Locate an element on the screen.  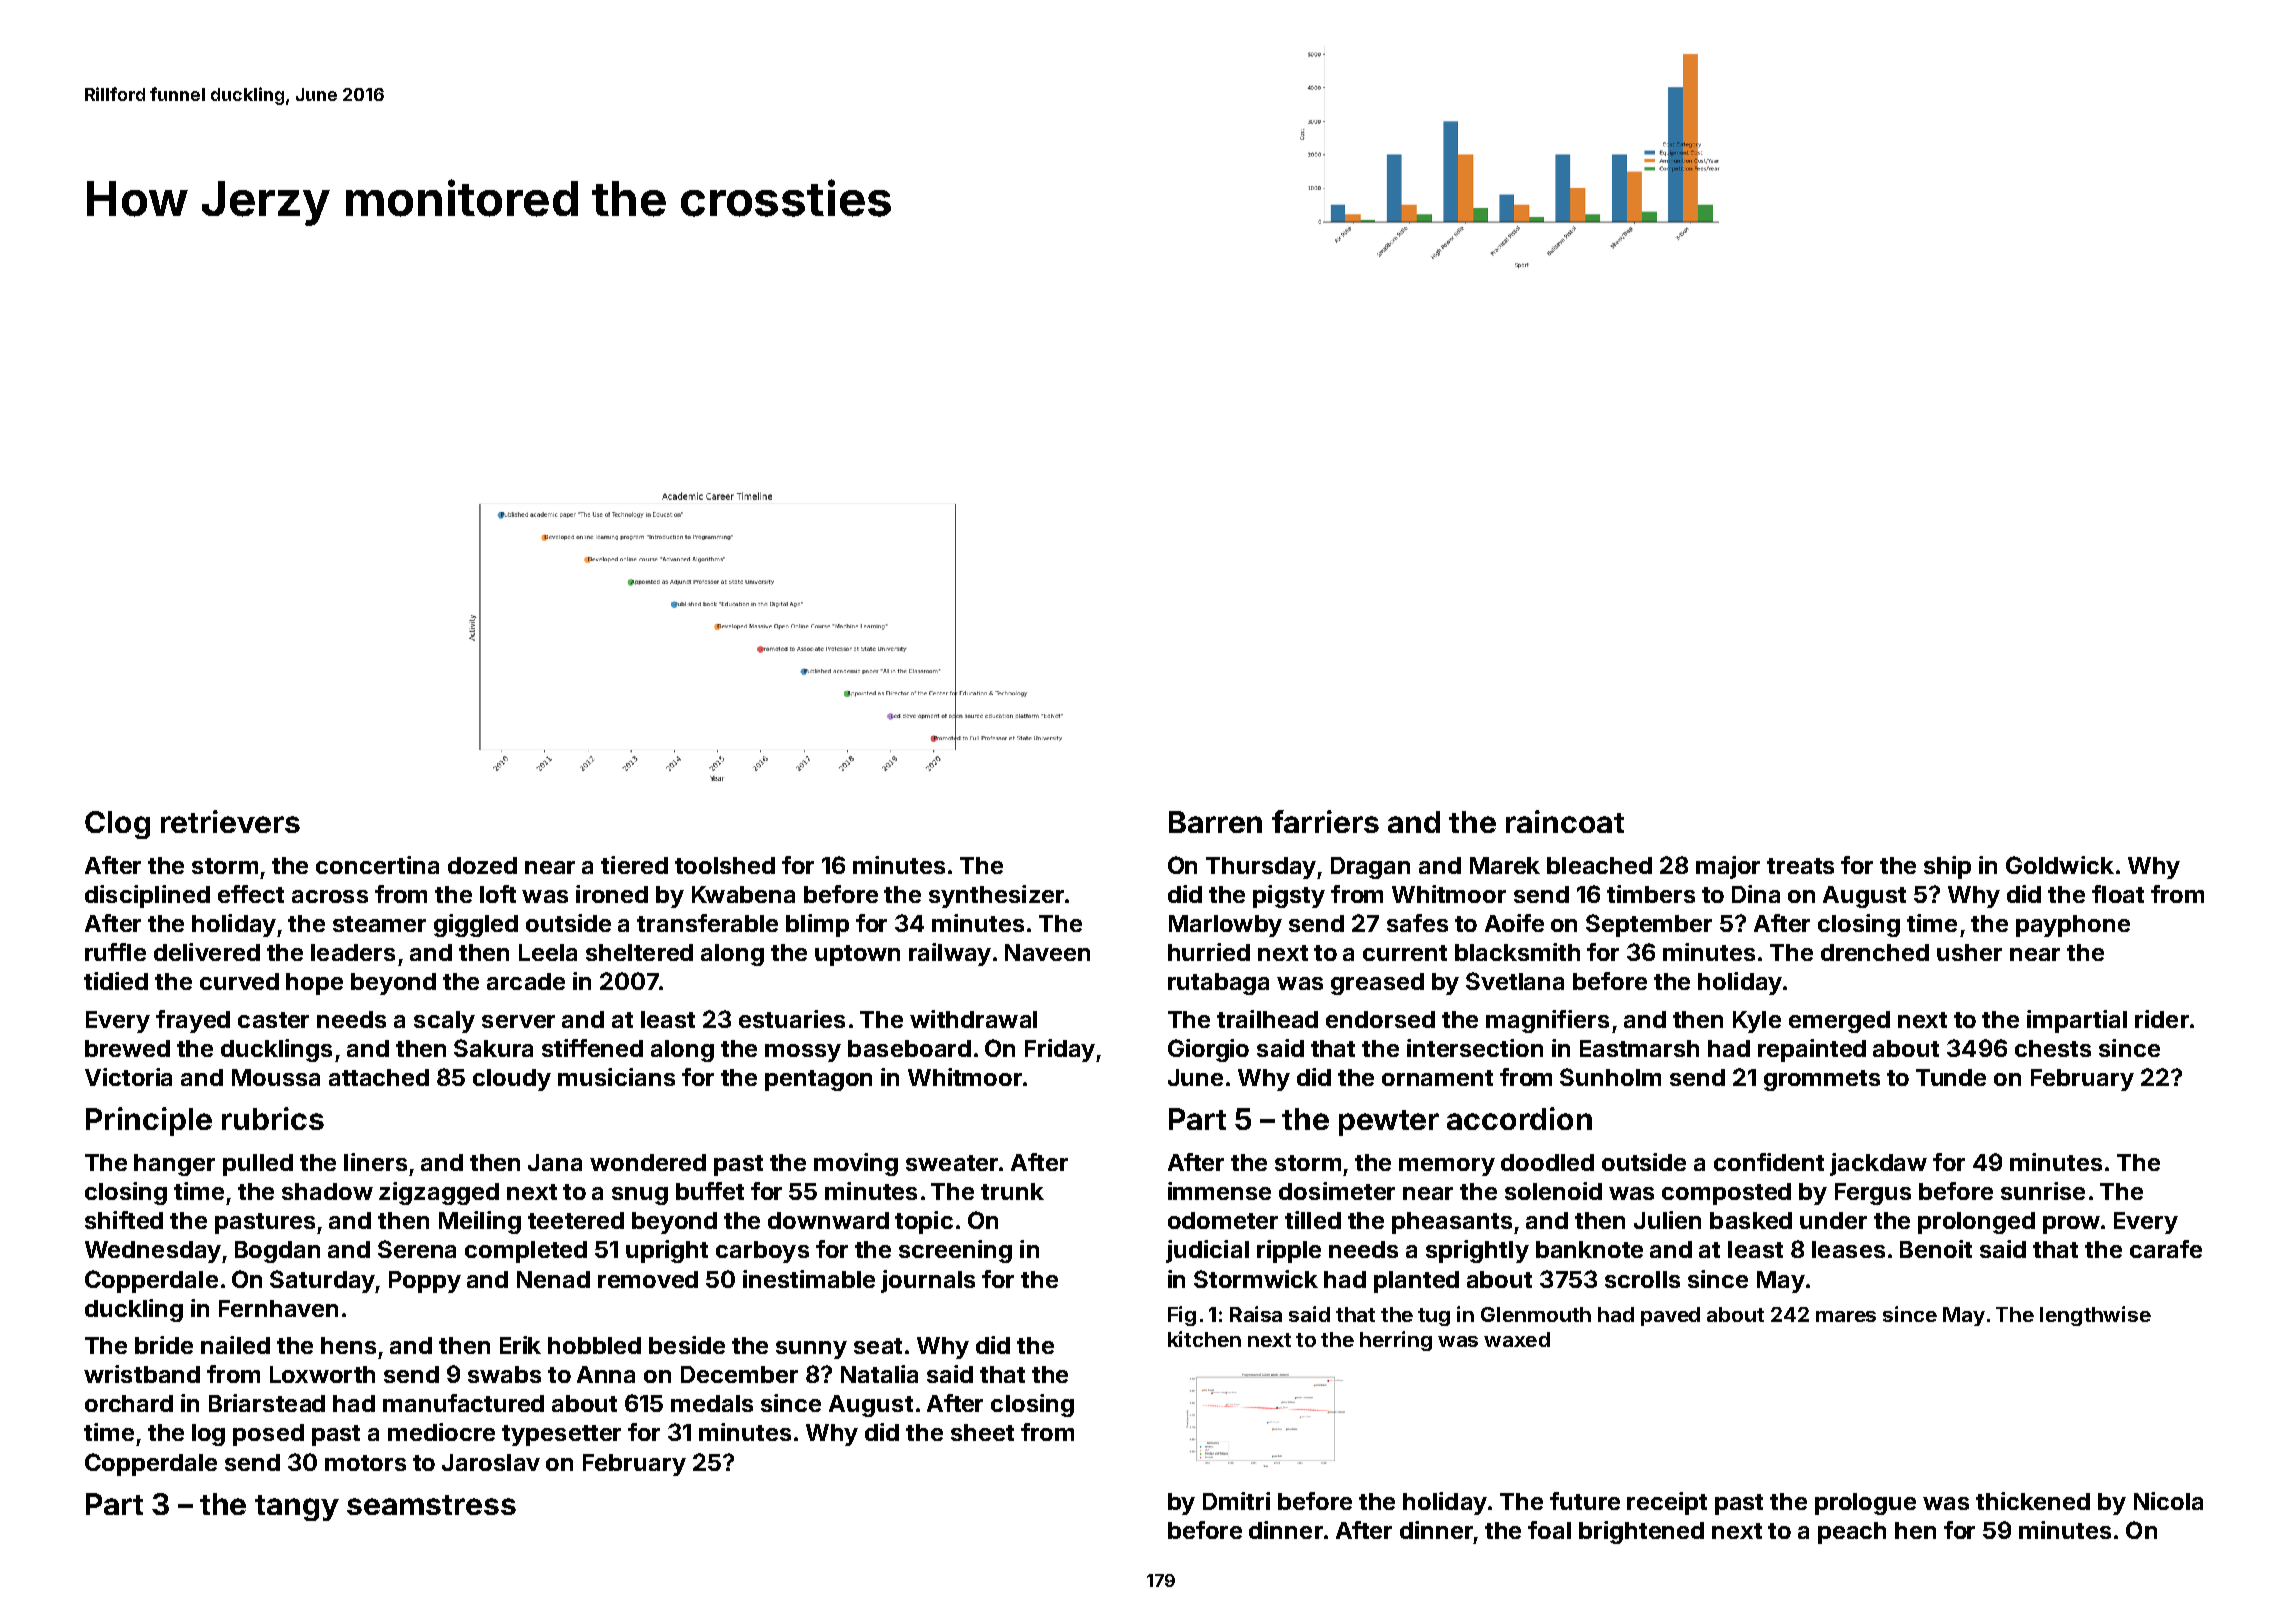
Dmitri is located at coordinates (1236, 1501).
